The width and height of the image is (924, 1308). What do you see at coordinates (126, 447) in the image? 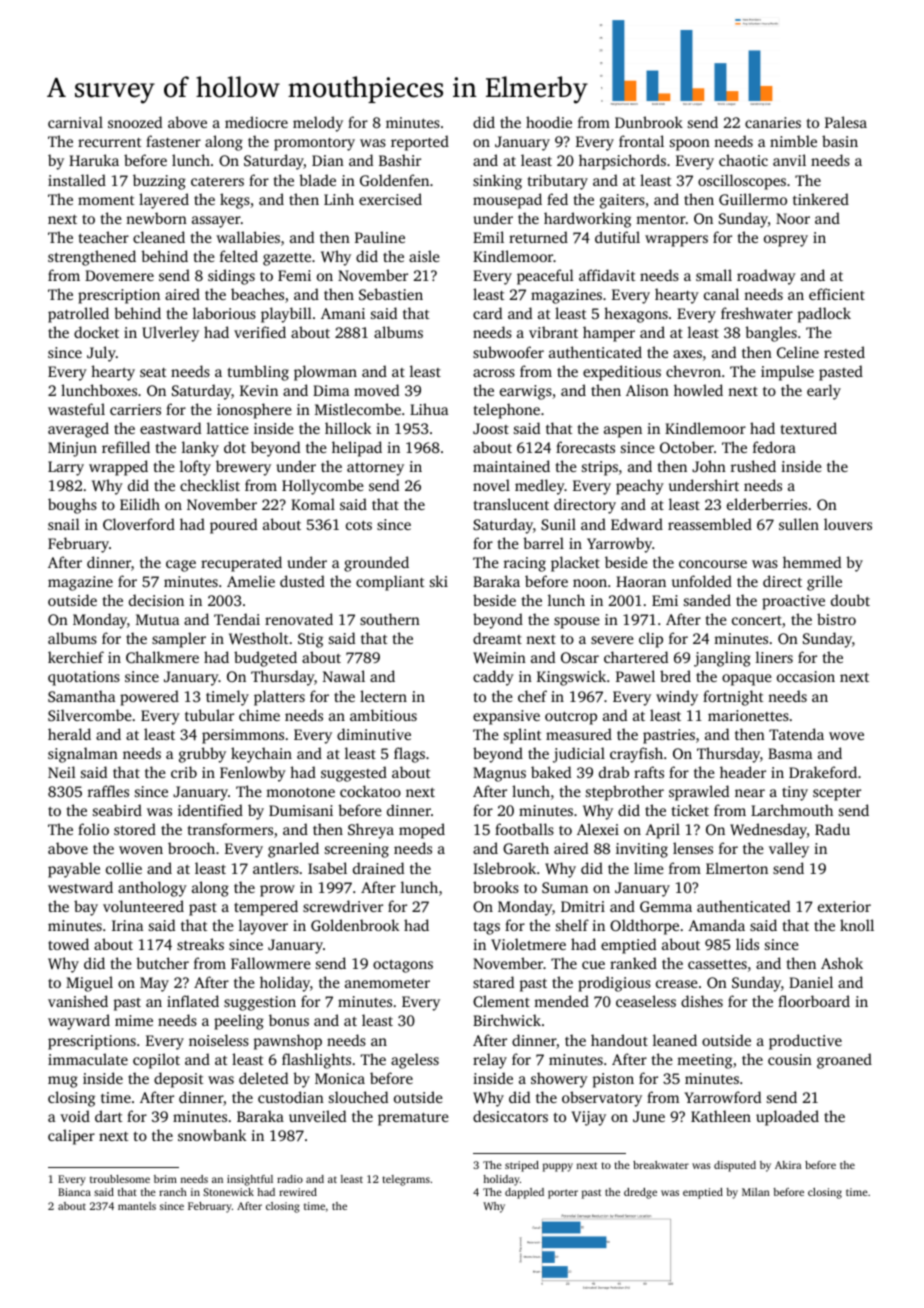
I see `refilled` at bounding box center [126, 447].
